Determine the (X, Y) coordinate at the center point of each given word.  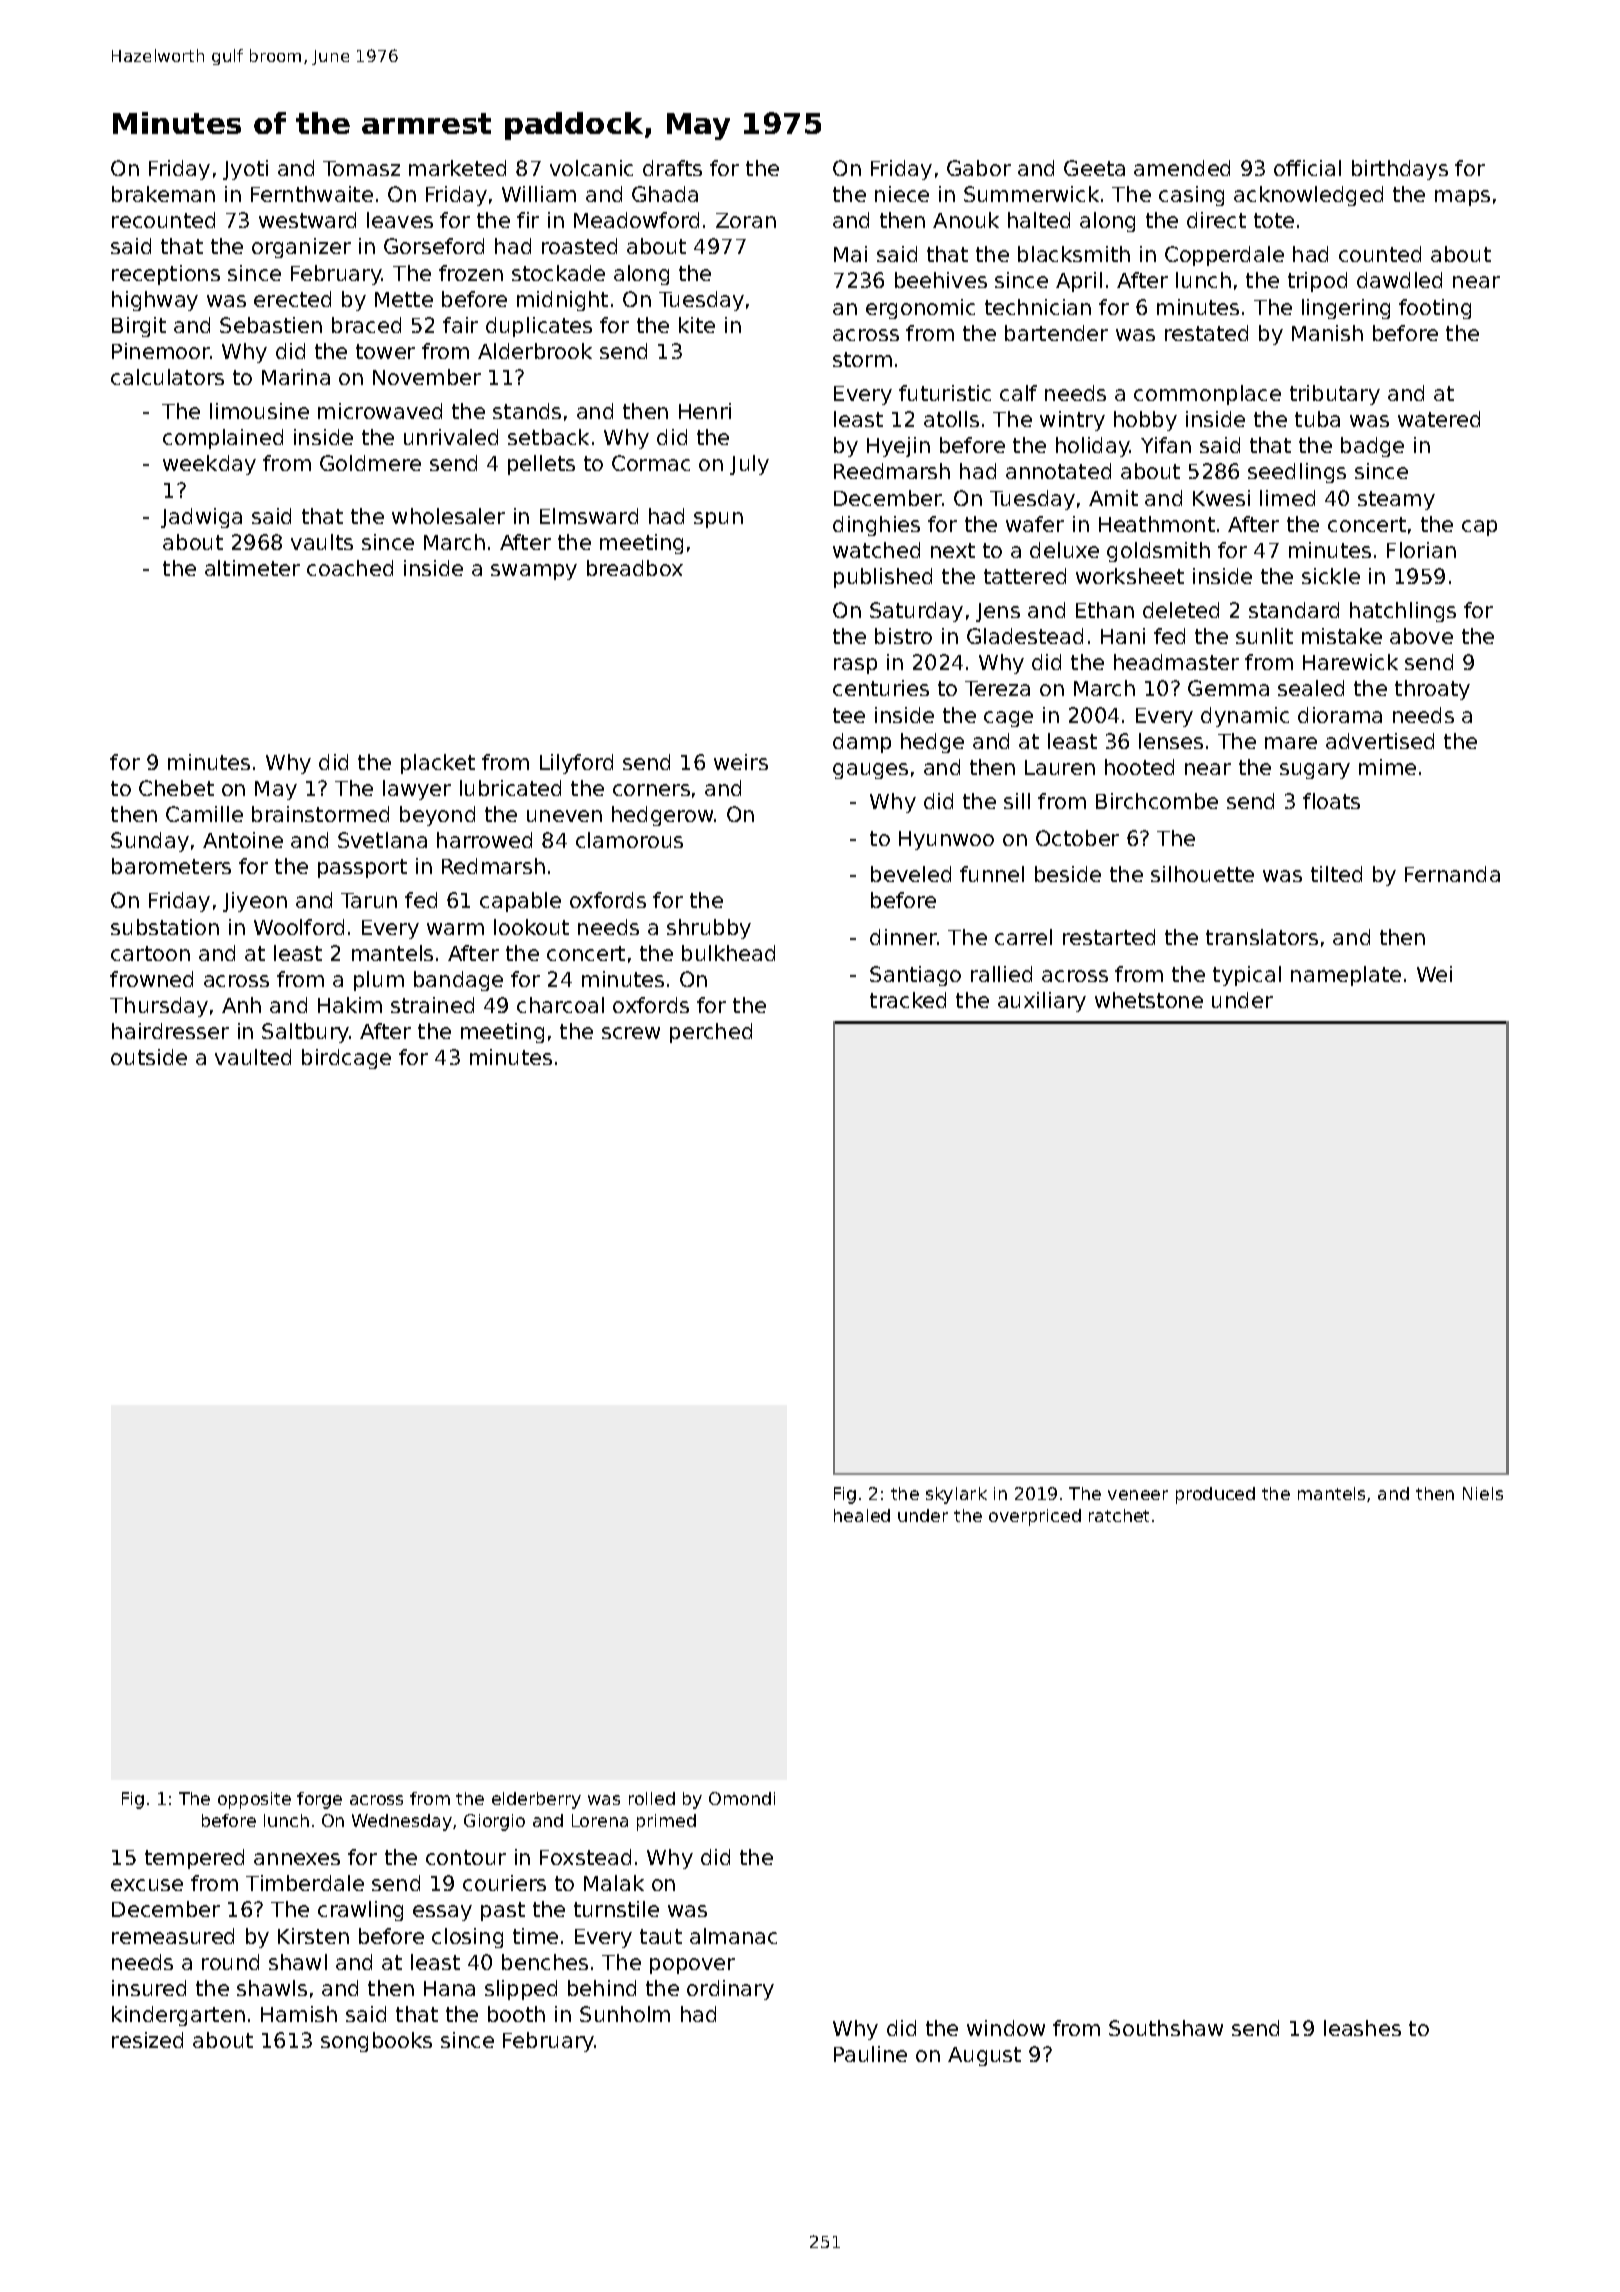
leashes (1362, 2028)
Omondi (742, 1798)
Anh (241, 1005)
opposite (254, 1800)
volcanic (591, 168)
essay (442, 1913)
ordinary (730, 1990)
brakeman (163, 194)
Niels (1483, 1493)
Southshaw (1166, 2028)
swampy (534, 572)
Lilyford (576, 764)
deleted (1181, 610)
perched (711, 1033)
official (1307, 168)
